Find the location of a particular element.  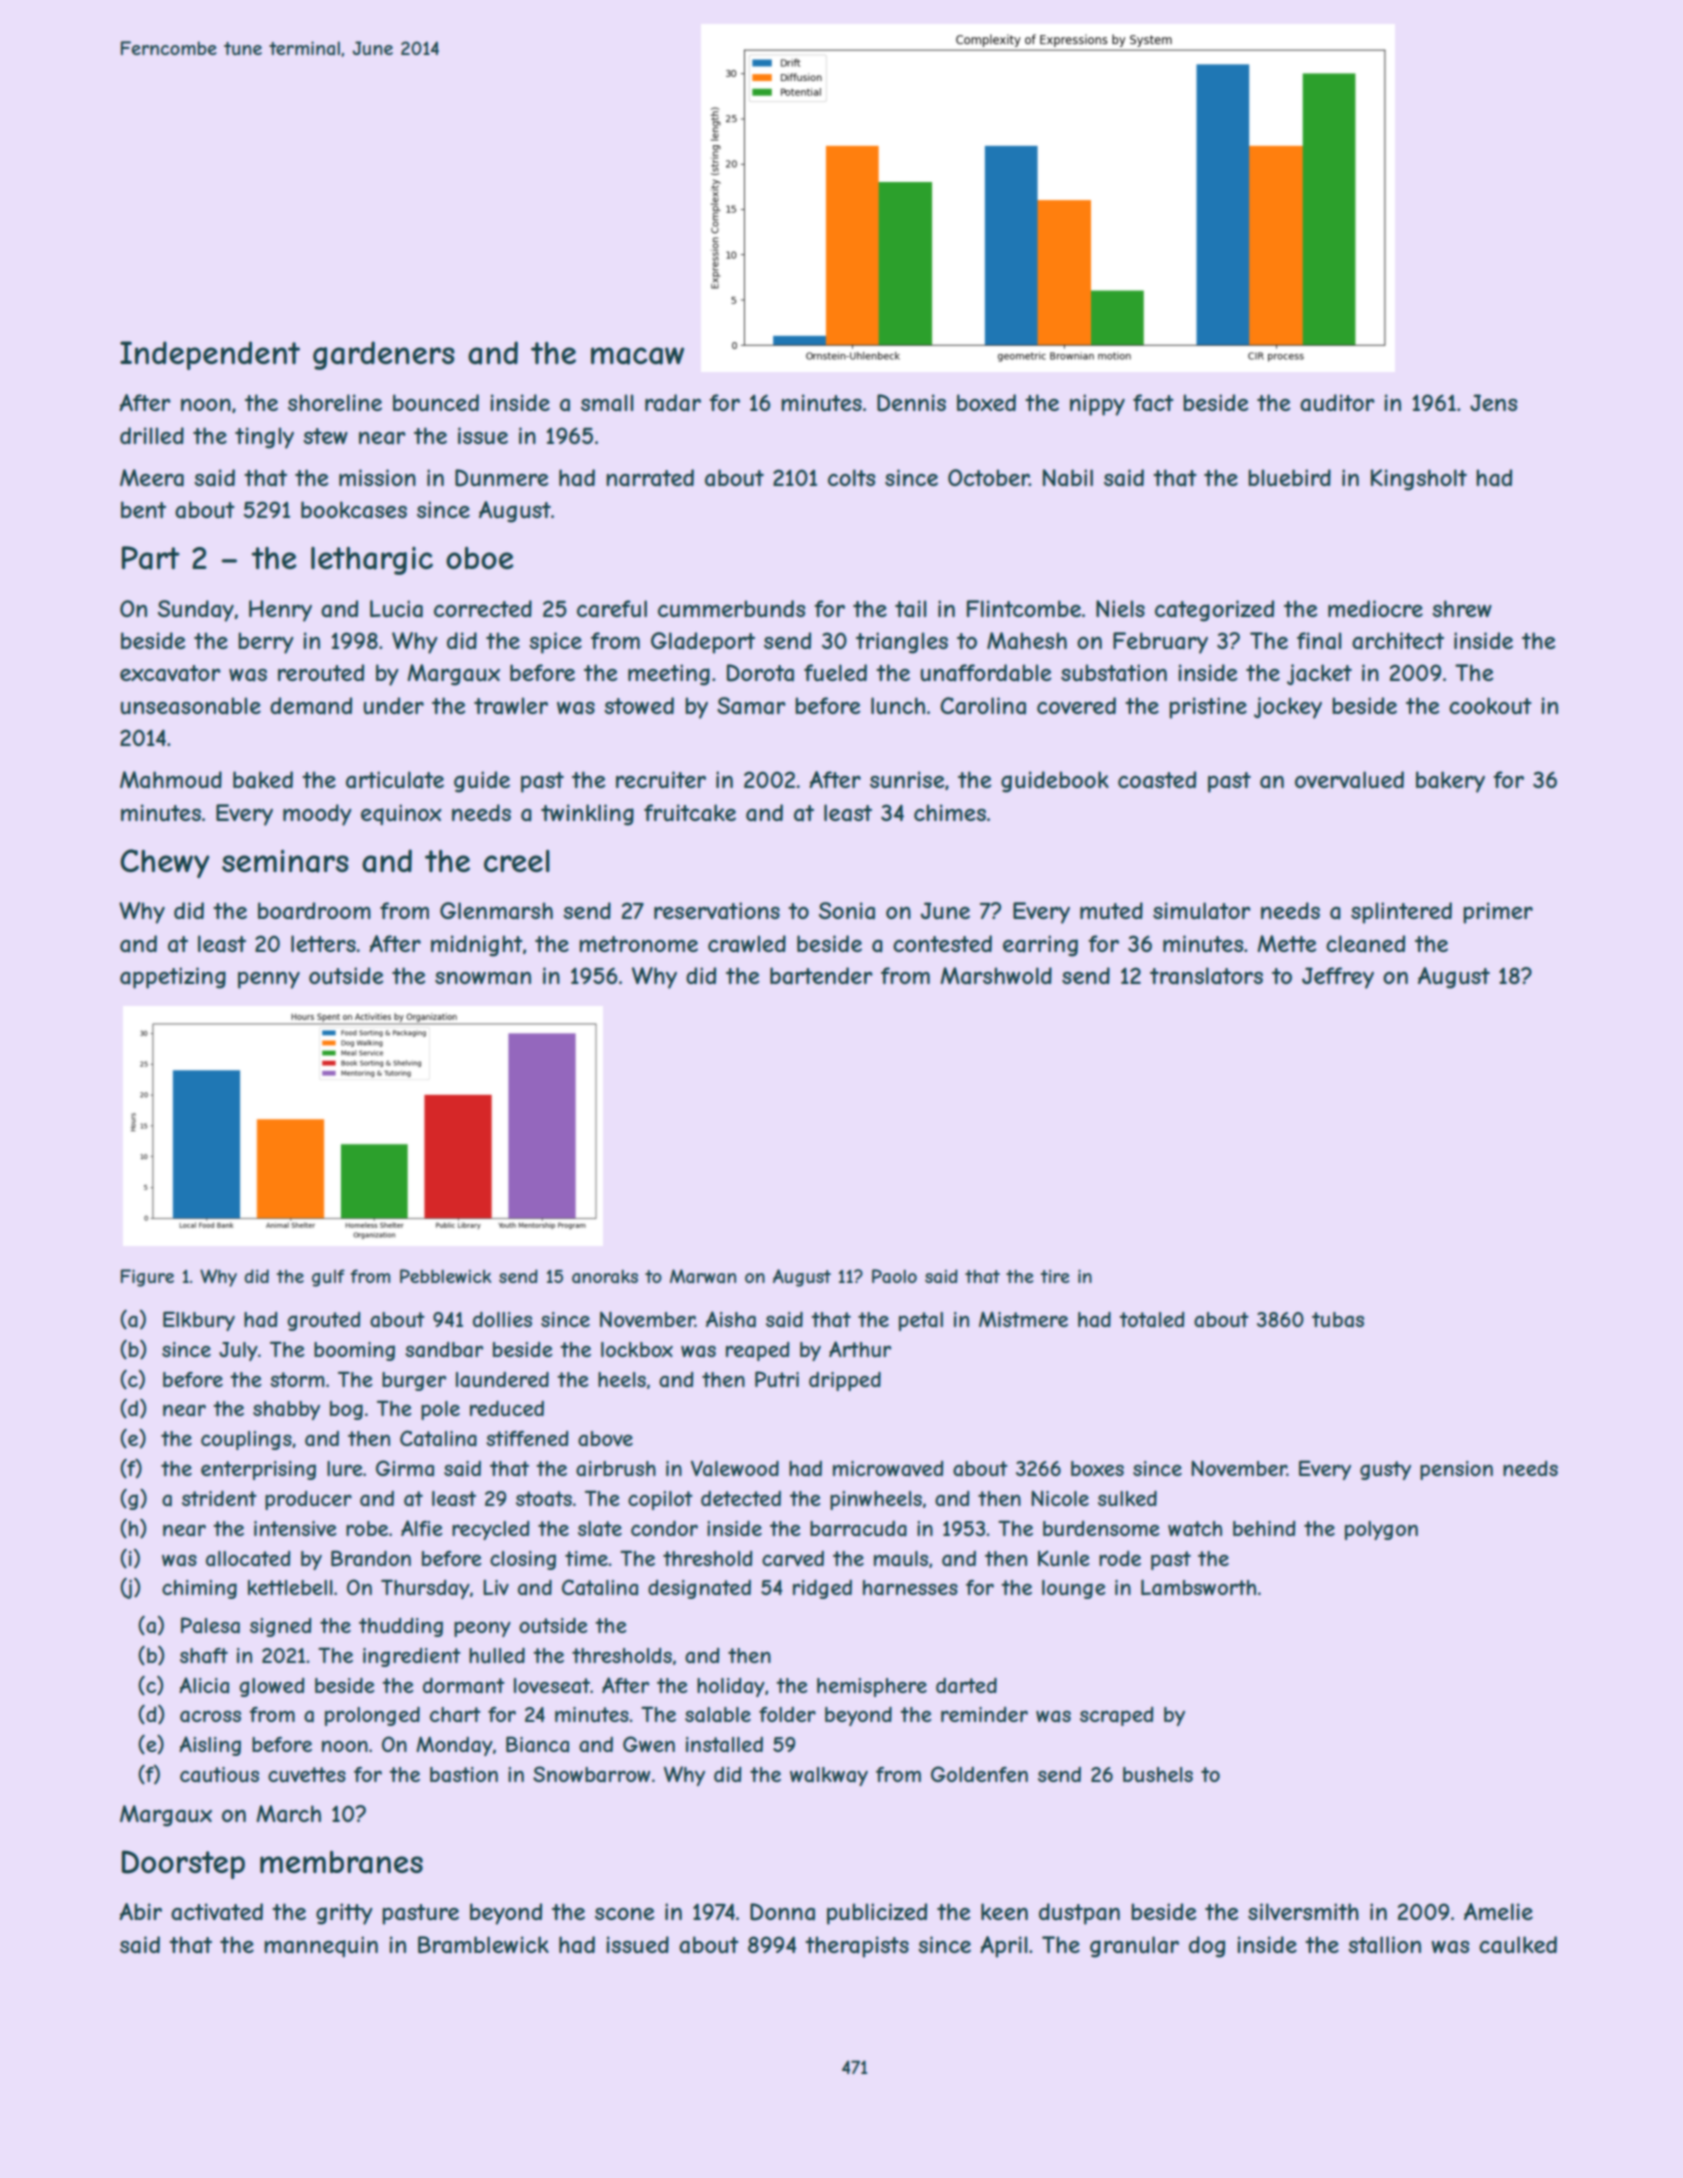

midnight is located at coordinates (477, 946).
